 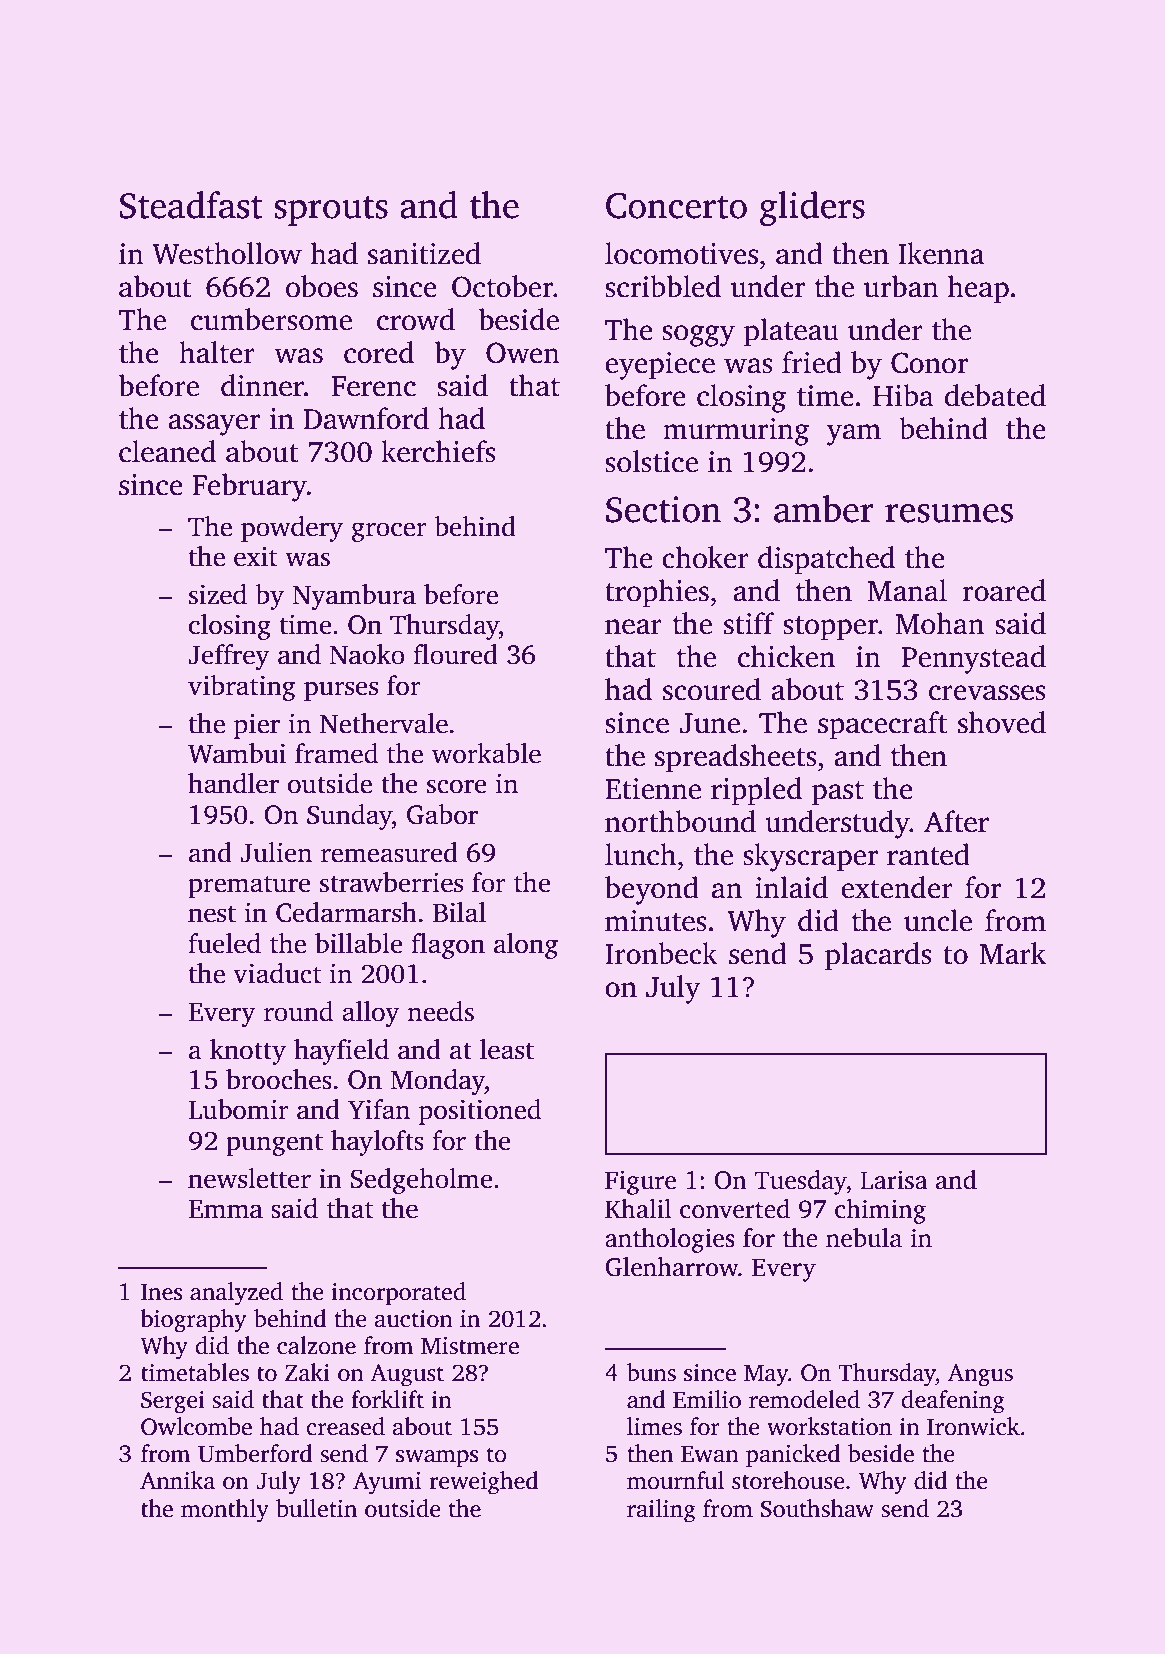 I want to click on resumes, so click(x=949, y=513).
